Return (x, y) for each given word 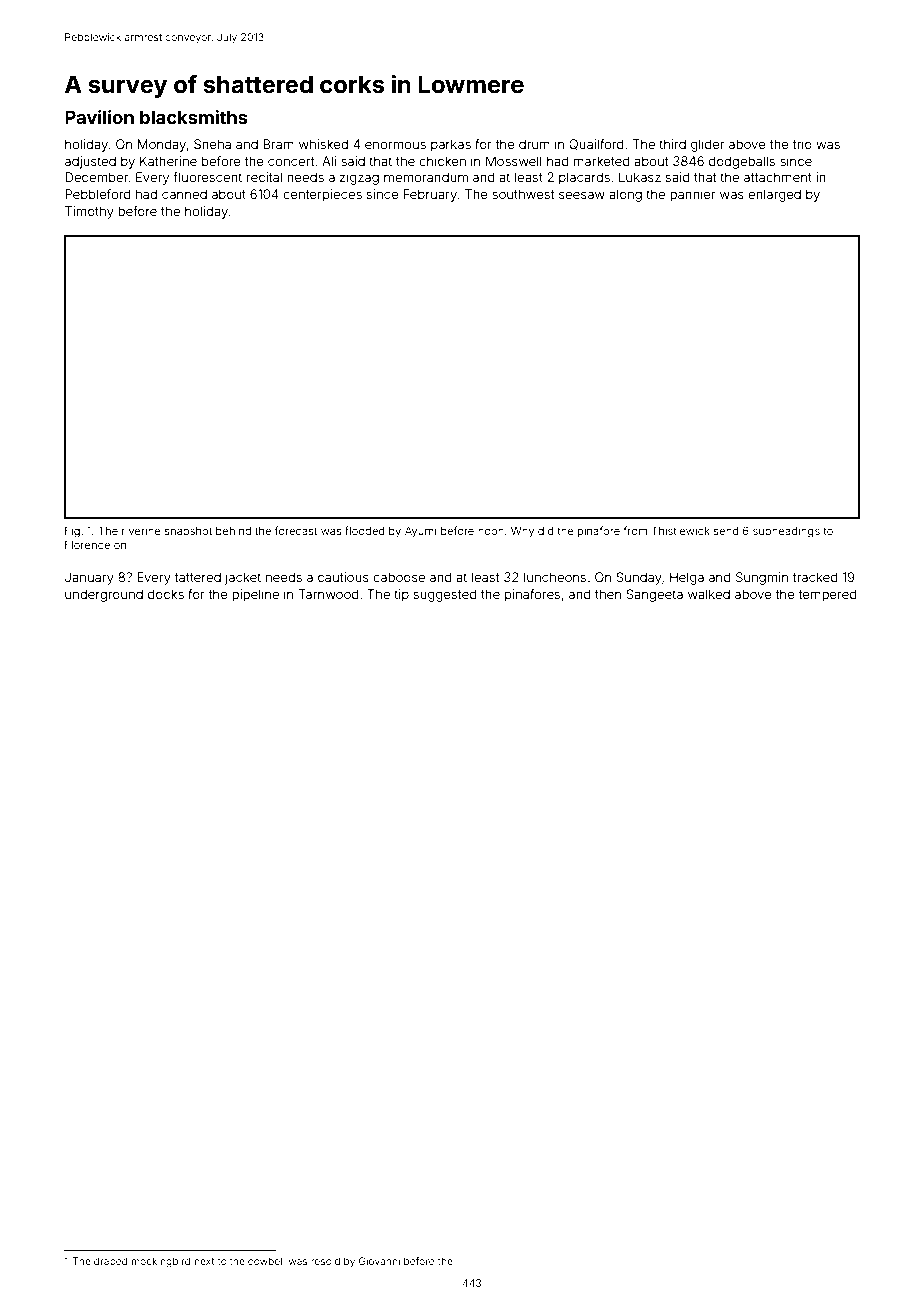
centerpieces (322, 195)
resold (325, 1261)
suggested (445, 595)
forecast (296, 530)
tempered (828, 595)
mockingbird (161, 1262)
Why (522, 532)
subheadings (786, 532)
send (726, 531)
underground (104, 595)
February (430, 195)
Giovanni (379, 1261)
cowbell (266, 1261)
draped (110, 1262)
